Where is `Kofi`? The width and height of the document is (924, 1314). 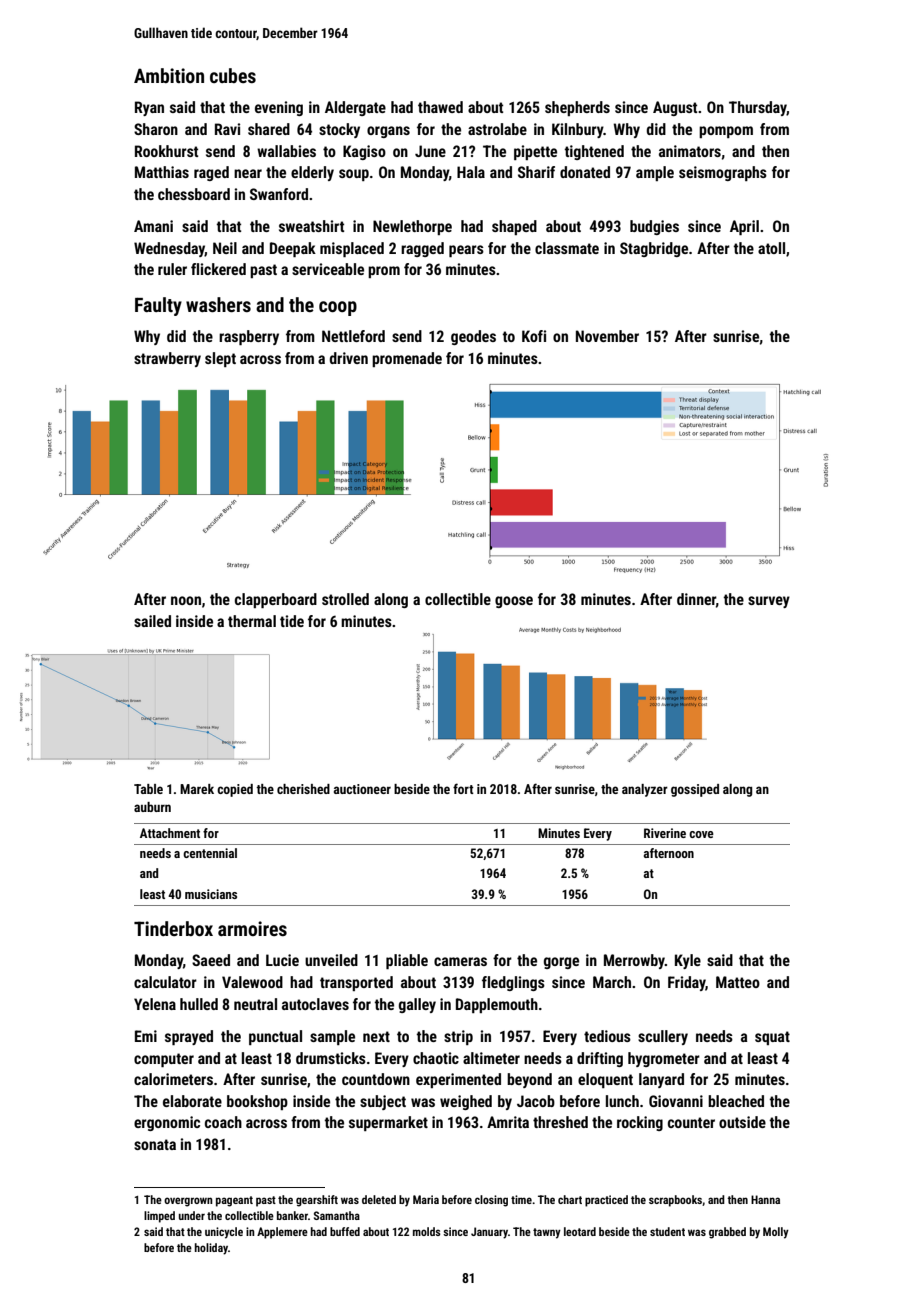 Kofi is located at coordinates (534, 336).
